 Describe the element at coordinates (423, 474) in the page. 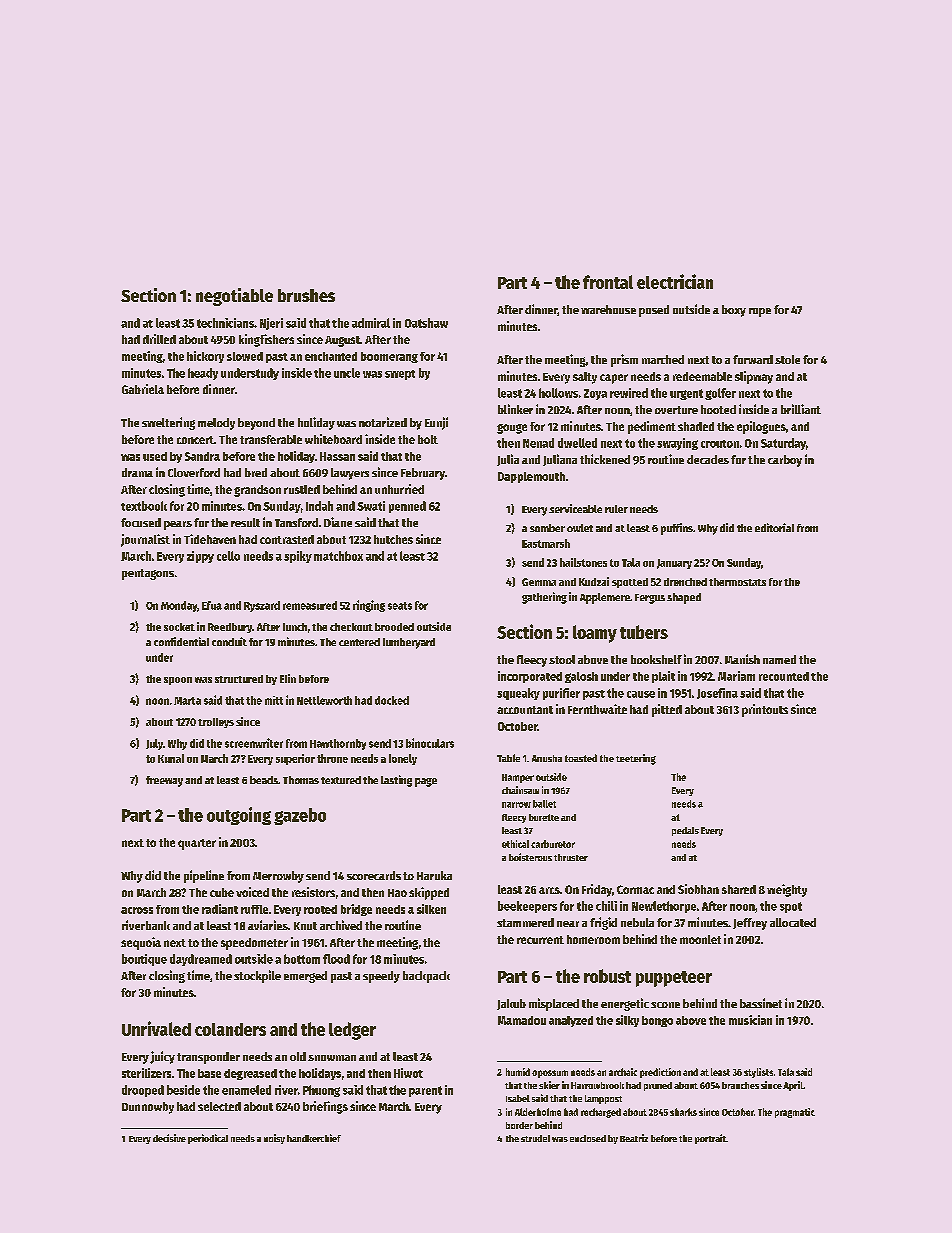

I see `February` at that location.
